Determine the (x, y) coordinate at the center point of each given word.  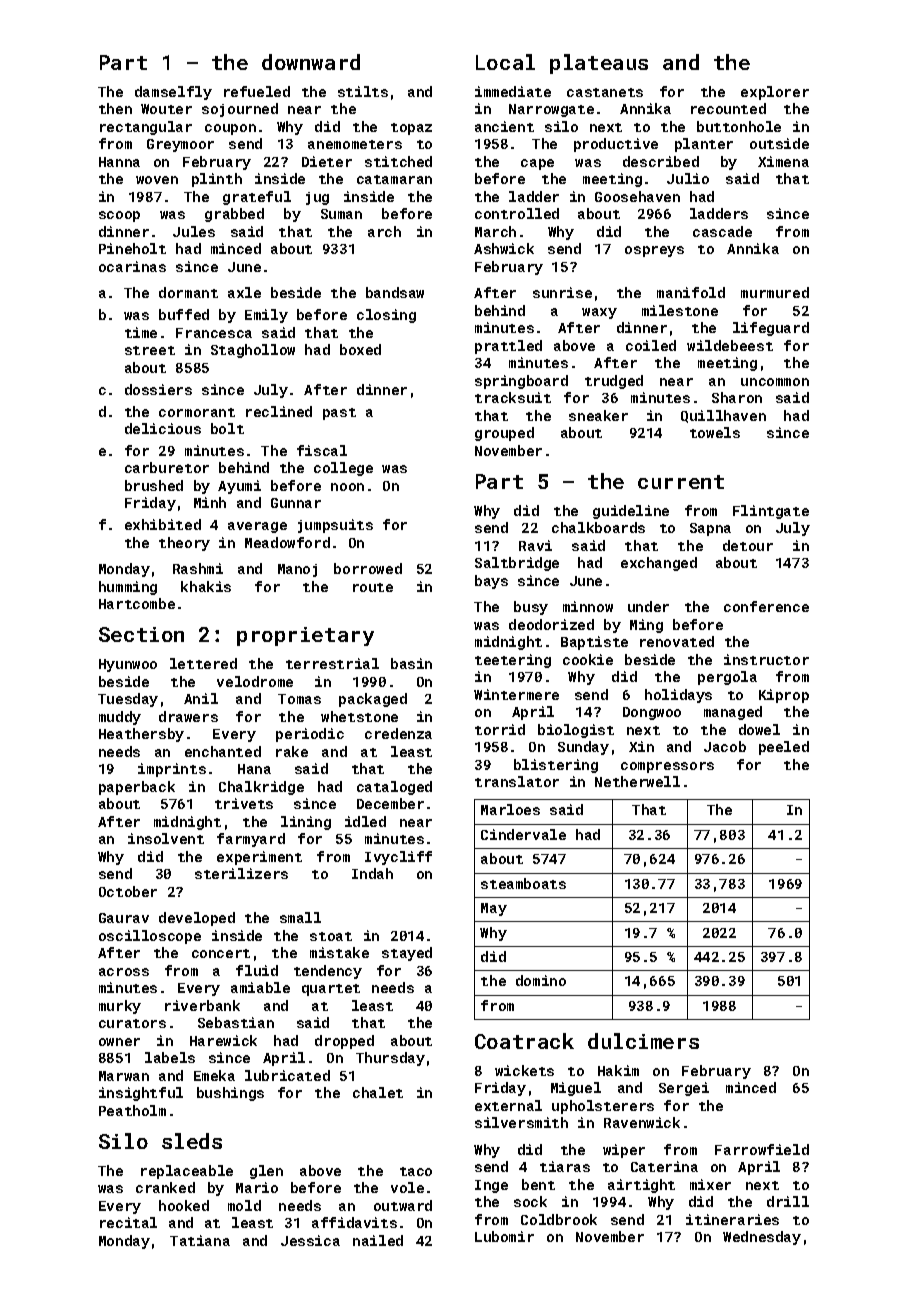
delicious (163, 428)
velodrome (255, 681)
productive (616, 145)
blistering (556, 766)
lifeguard (771, 329)
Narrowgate (551, 110)
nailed (378, 1240)
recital (128, 1222)
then (115, 108)
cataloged (394, 788)
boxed (360, 349)
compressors (667, 767)
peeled (784, 748)
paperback (137, 788)
